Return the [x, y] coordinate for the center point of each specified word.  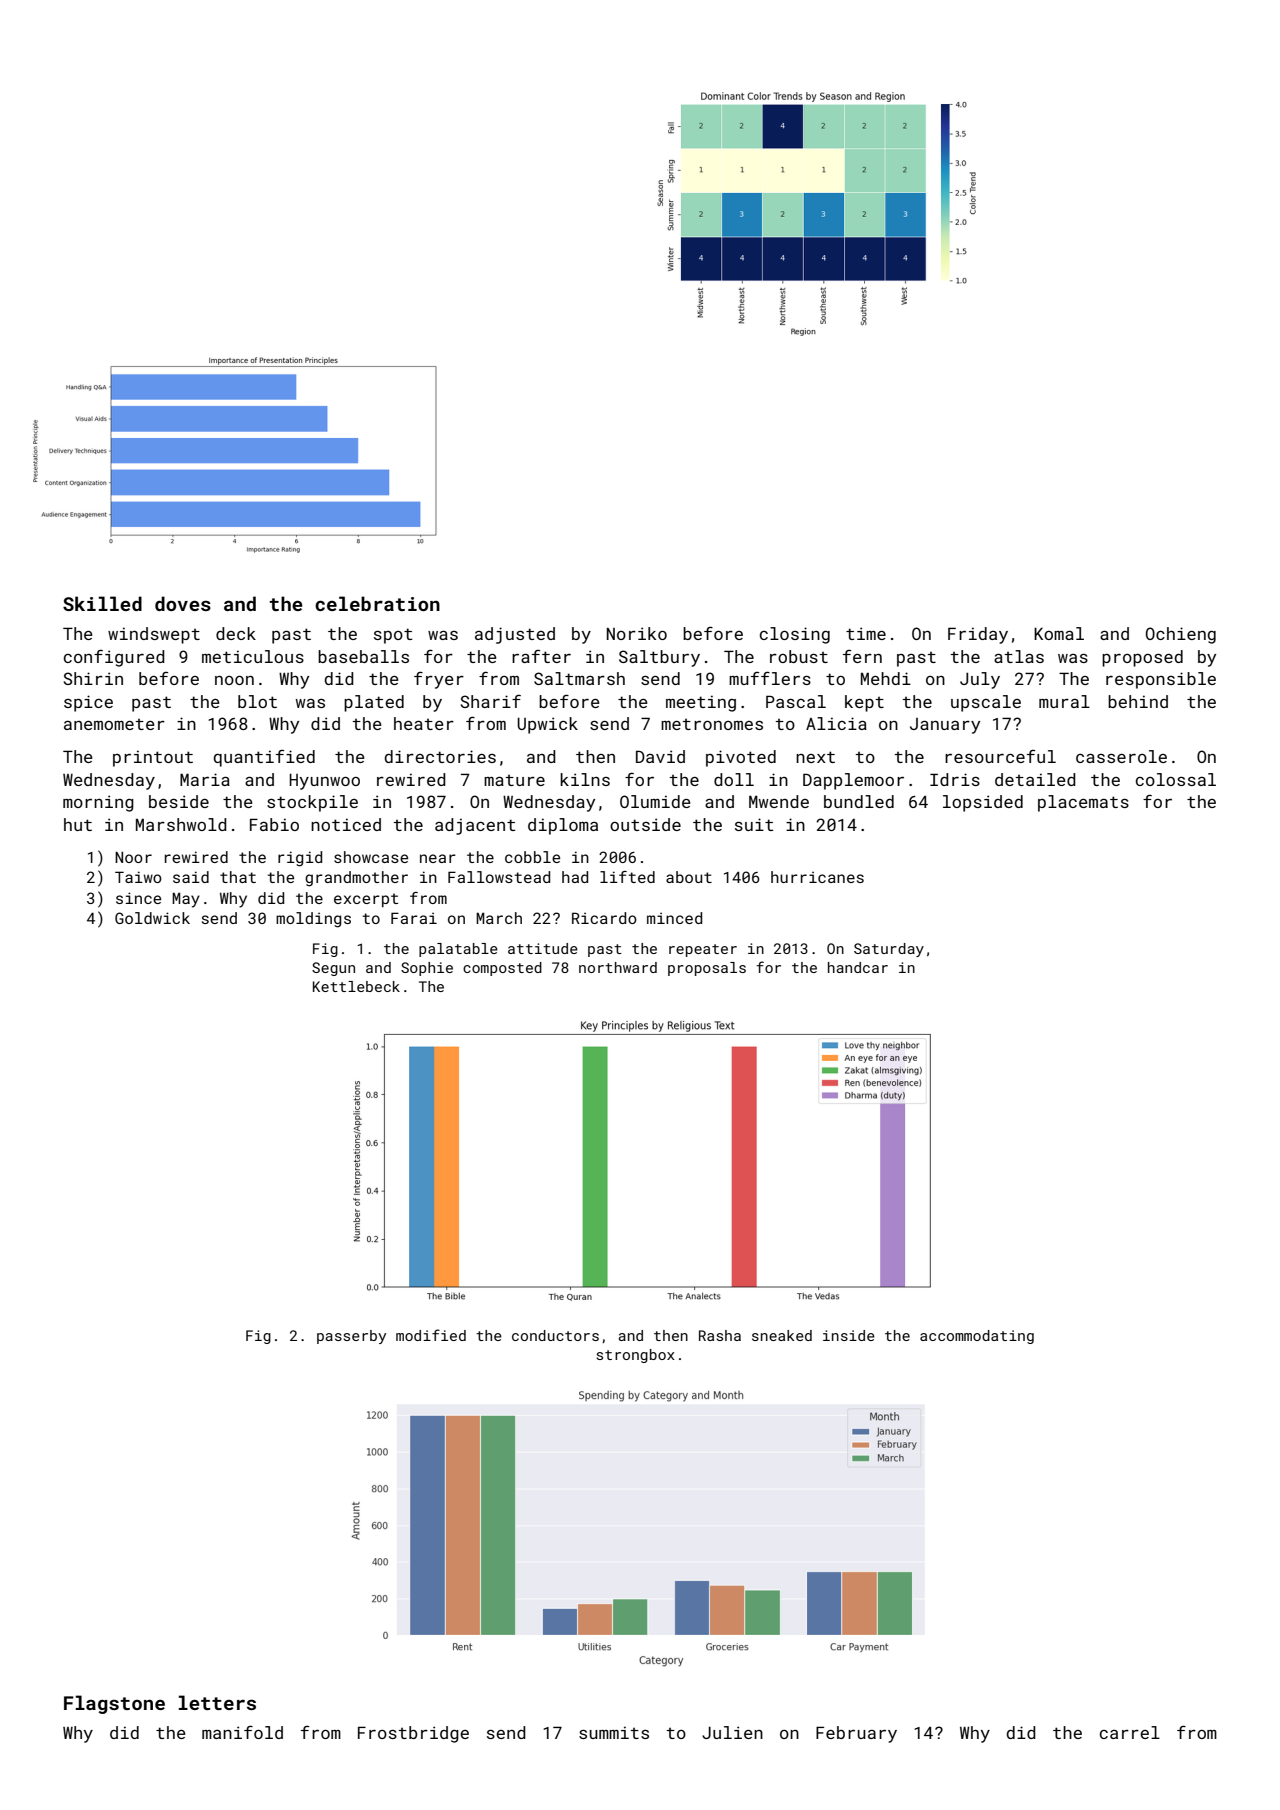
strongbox [635, 1356]
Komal [1059, 633]
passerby [351, 1337]
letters [217, 1702]
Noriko [637, 633]
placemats [1083, 803]
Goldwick [152, 918]
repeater [703, 950]
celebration [377, 603]
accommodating [977, 1337]
